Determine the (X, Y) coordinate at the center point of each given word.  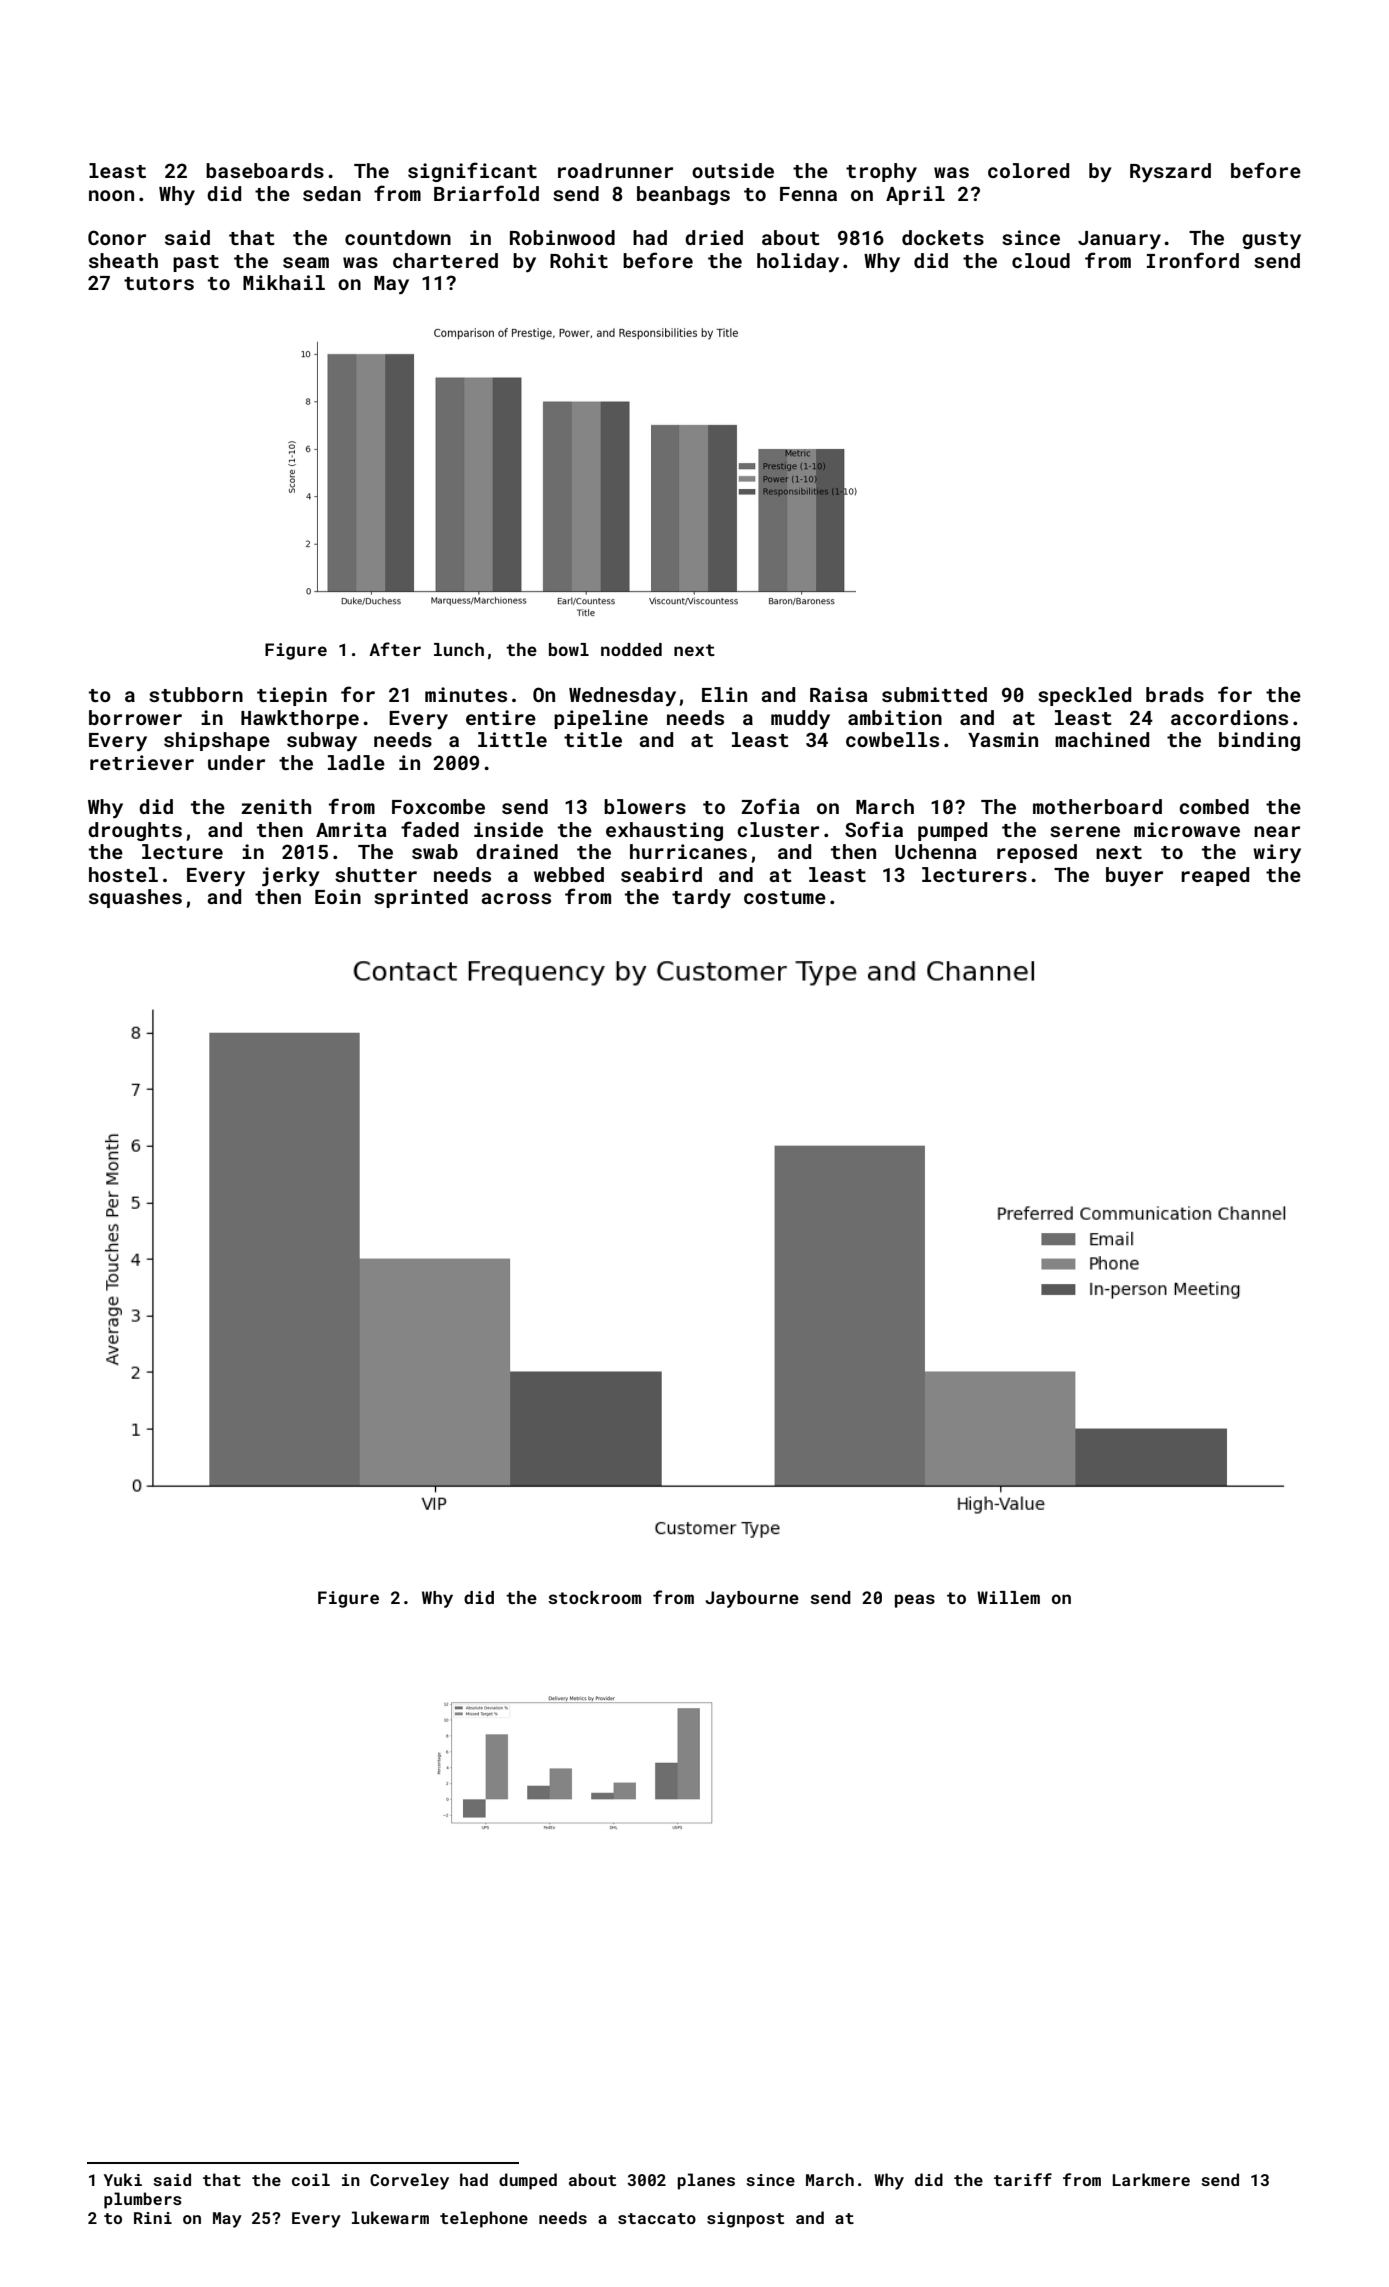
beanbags (683, 195)
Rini (153, 2218)
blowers (645, 806)
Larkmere (1151, 2179)
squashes (135, 898)
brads (1175, 694)
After (395, 649)
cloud (1041, 260)
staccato (657, 2218)
